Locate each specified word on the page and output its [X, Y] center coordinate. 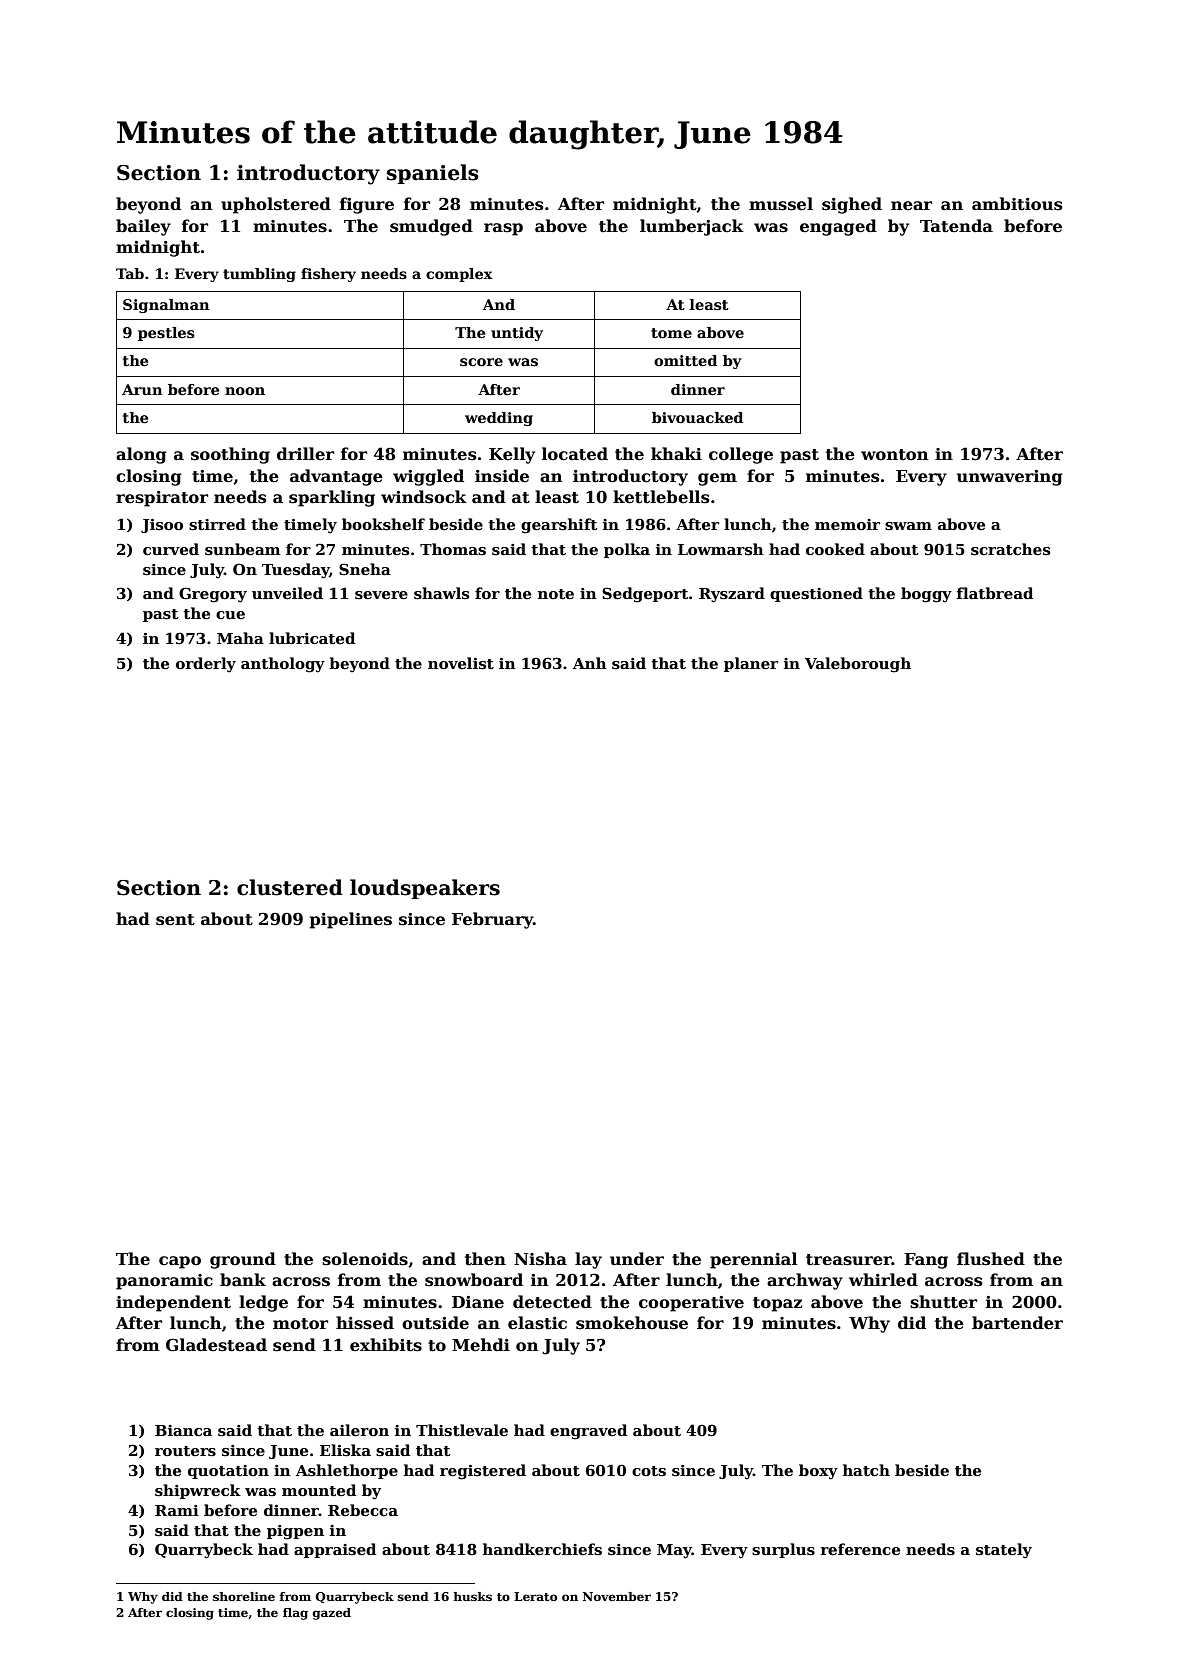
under [637, 1259]
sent [175, 920]
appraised [335, 1550]
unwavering [1010, 478]
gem [717, 479]
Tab [130, 273]
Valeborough [858, 665]
